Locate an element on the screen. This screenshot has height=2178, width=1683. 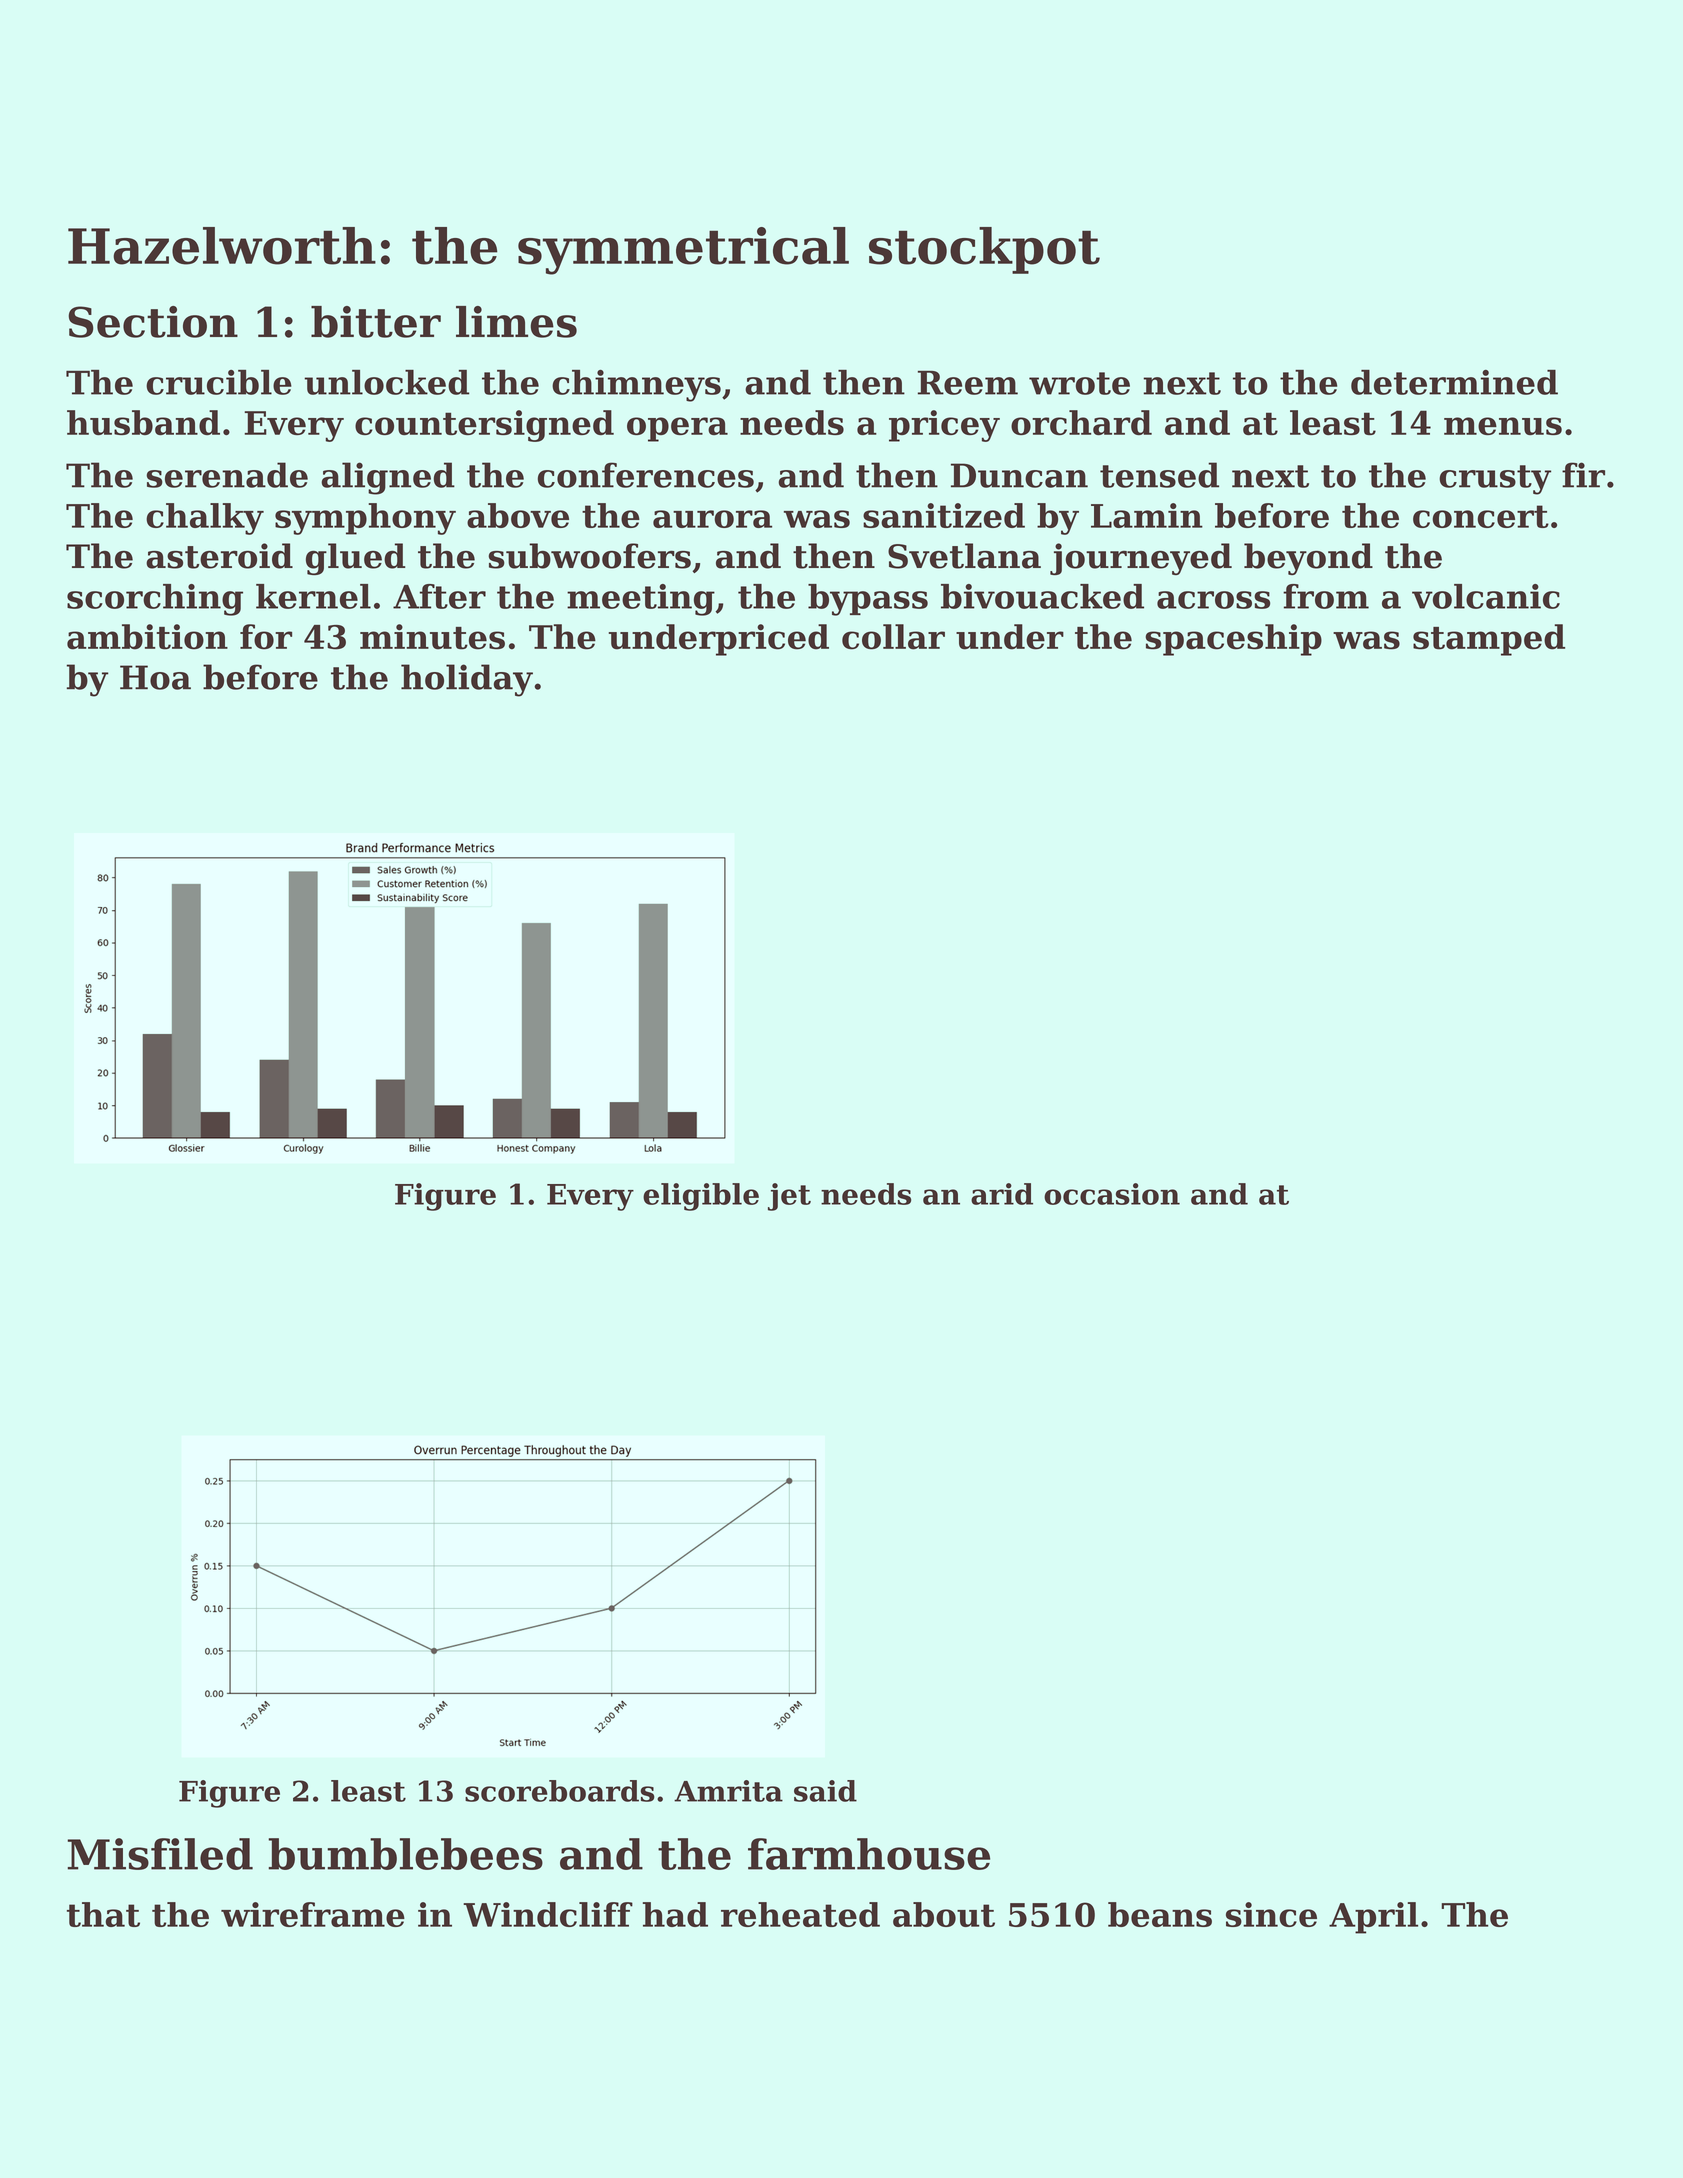
chimneys is located at coordinates (636, 386).
